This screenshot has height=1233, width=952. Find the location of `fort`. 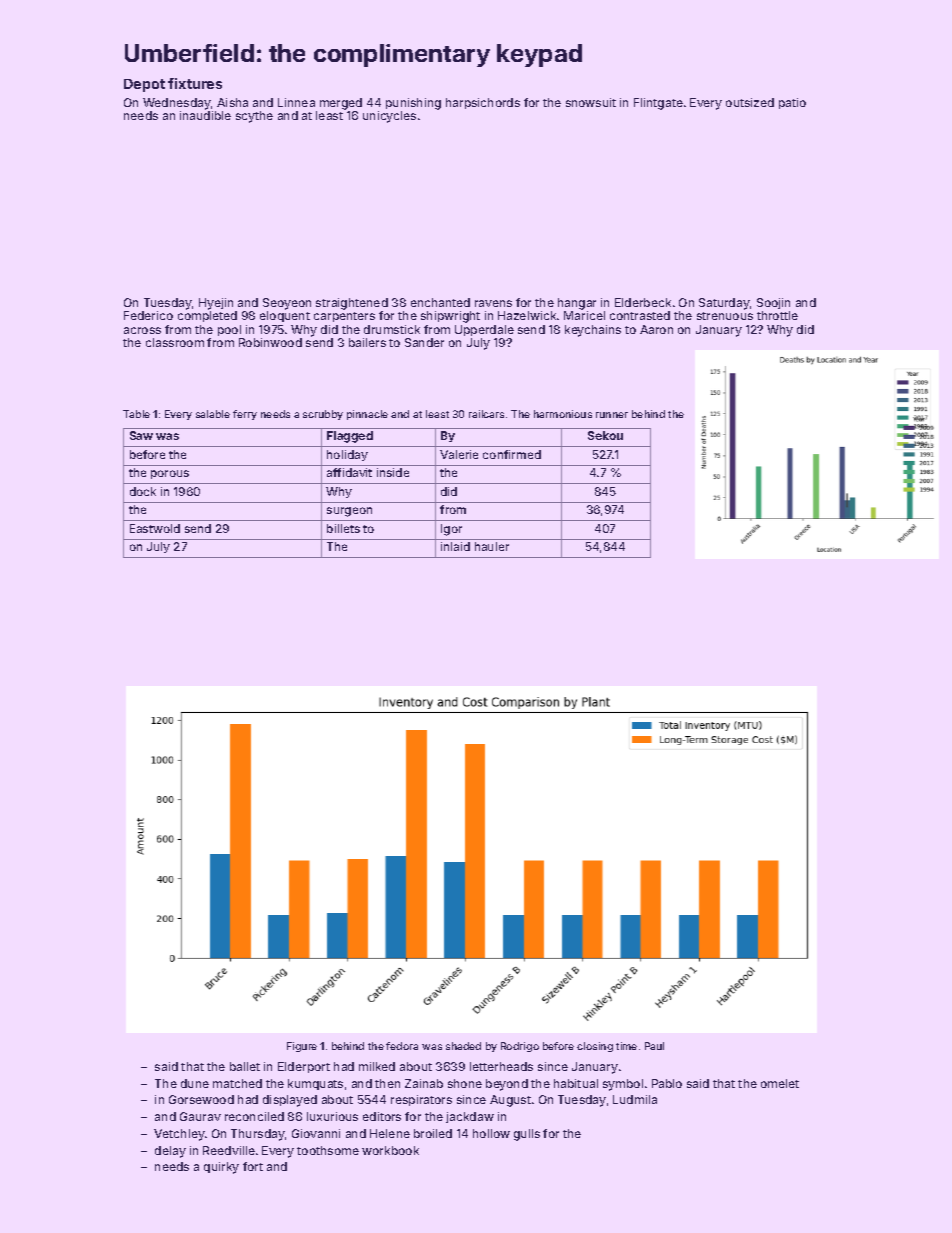

fort is located at coordinates (253, 1166).
